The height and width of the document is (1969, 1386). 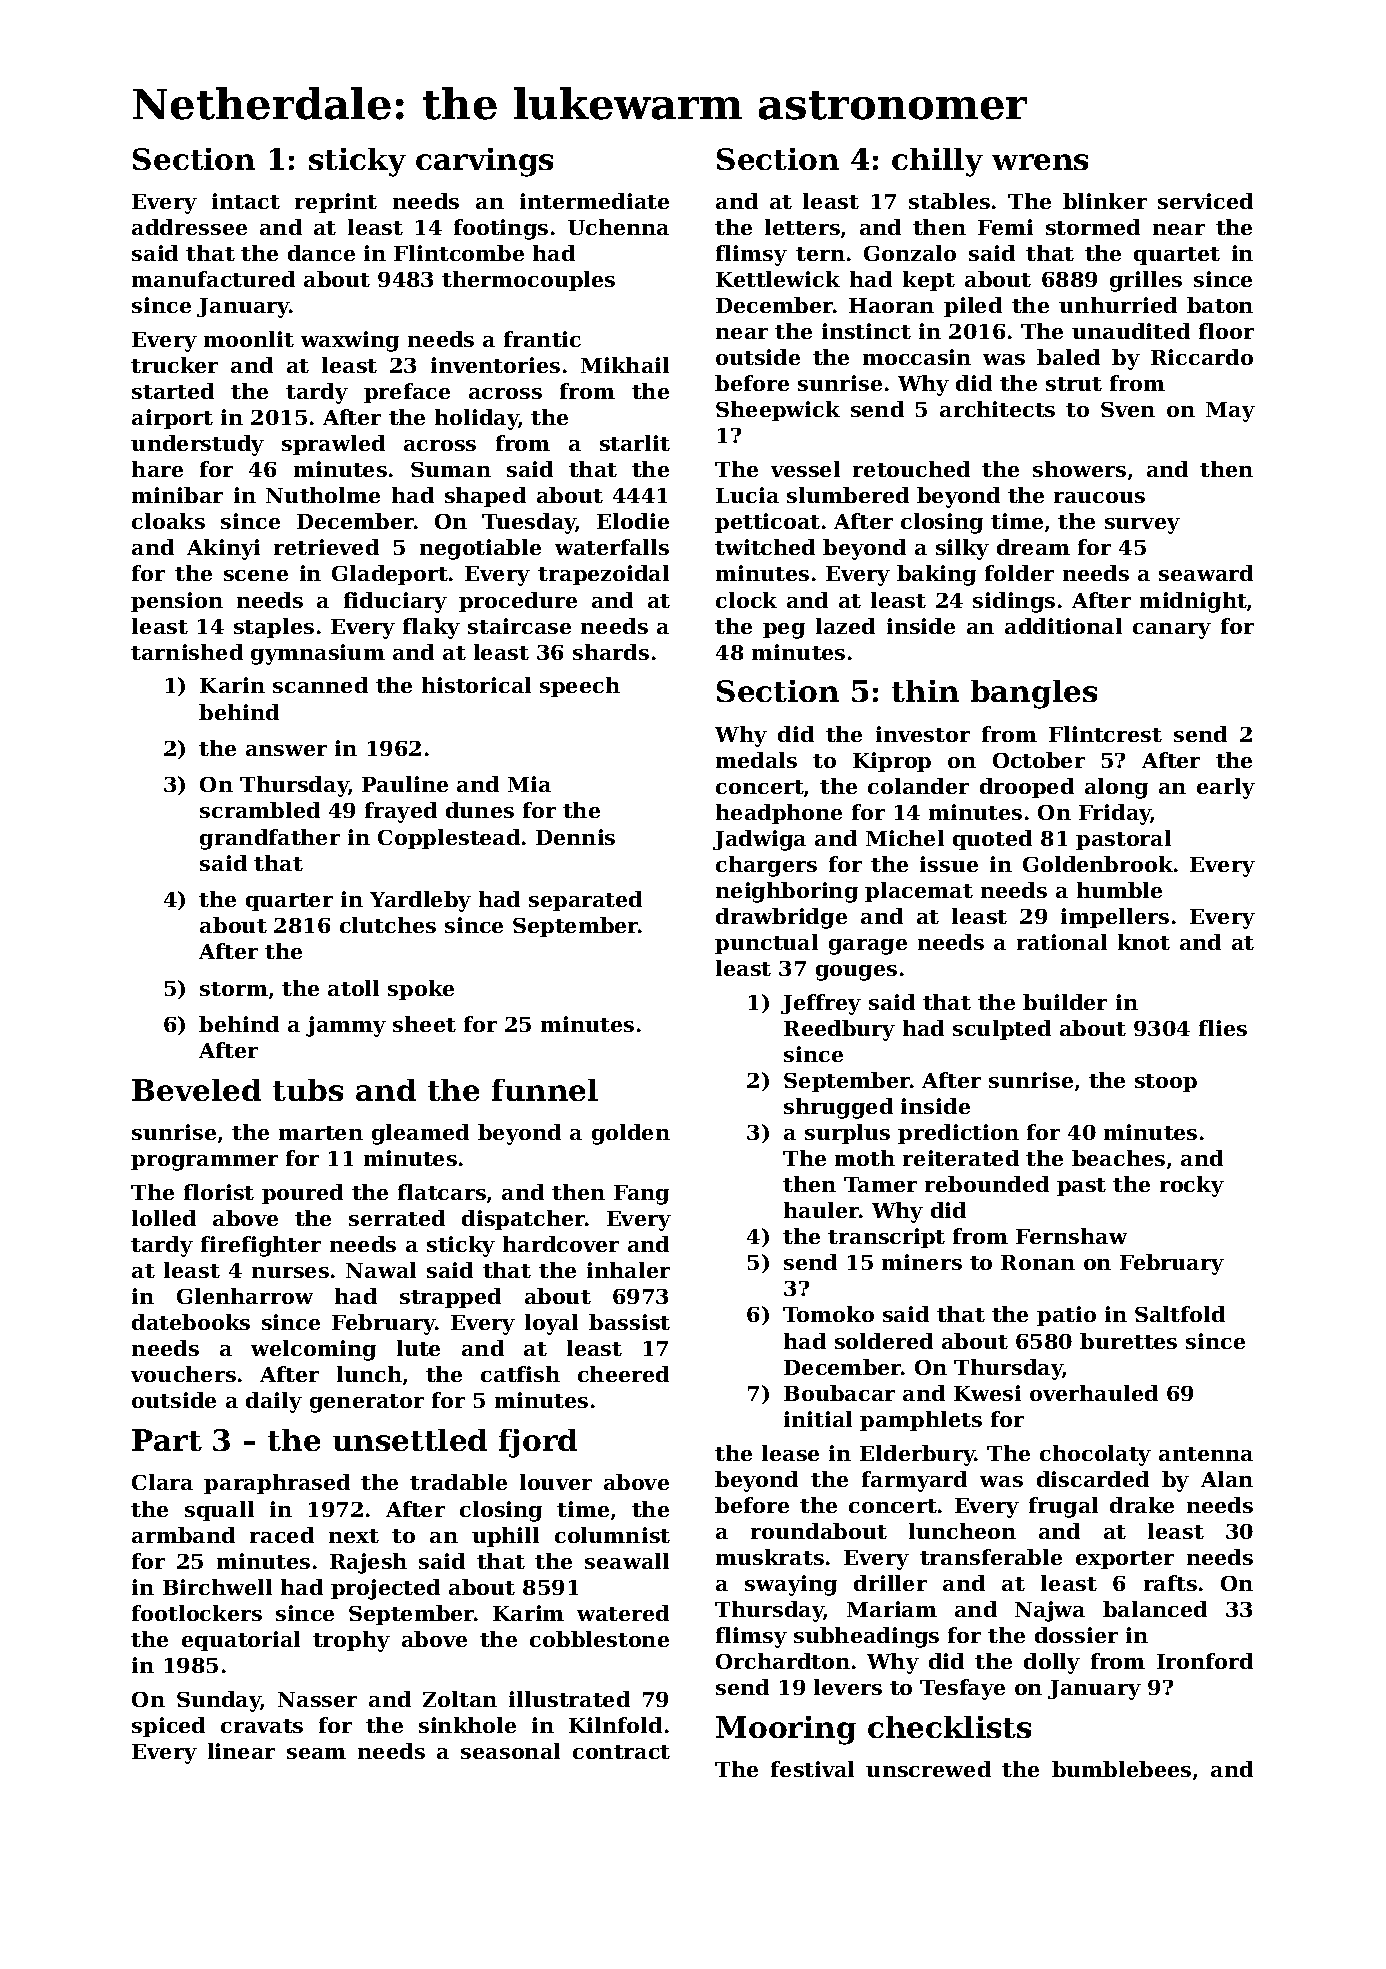 I want to click on started, so click(x=173, y=391).
